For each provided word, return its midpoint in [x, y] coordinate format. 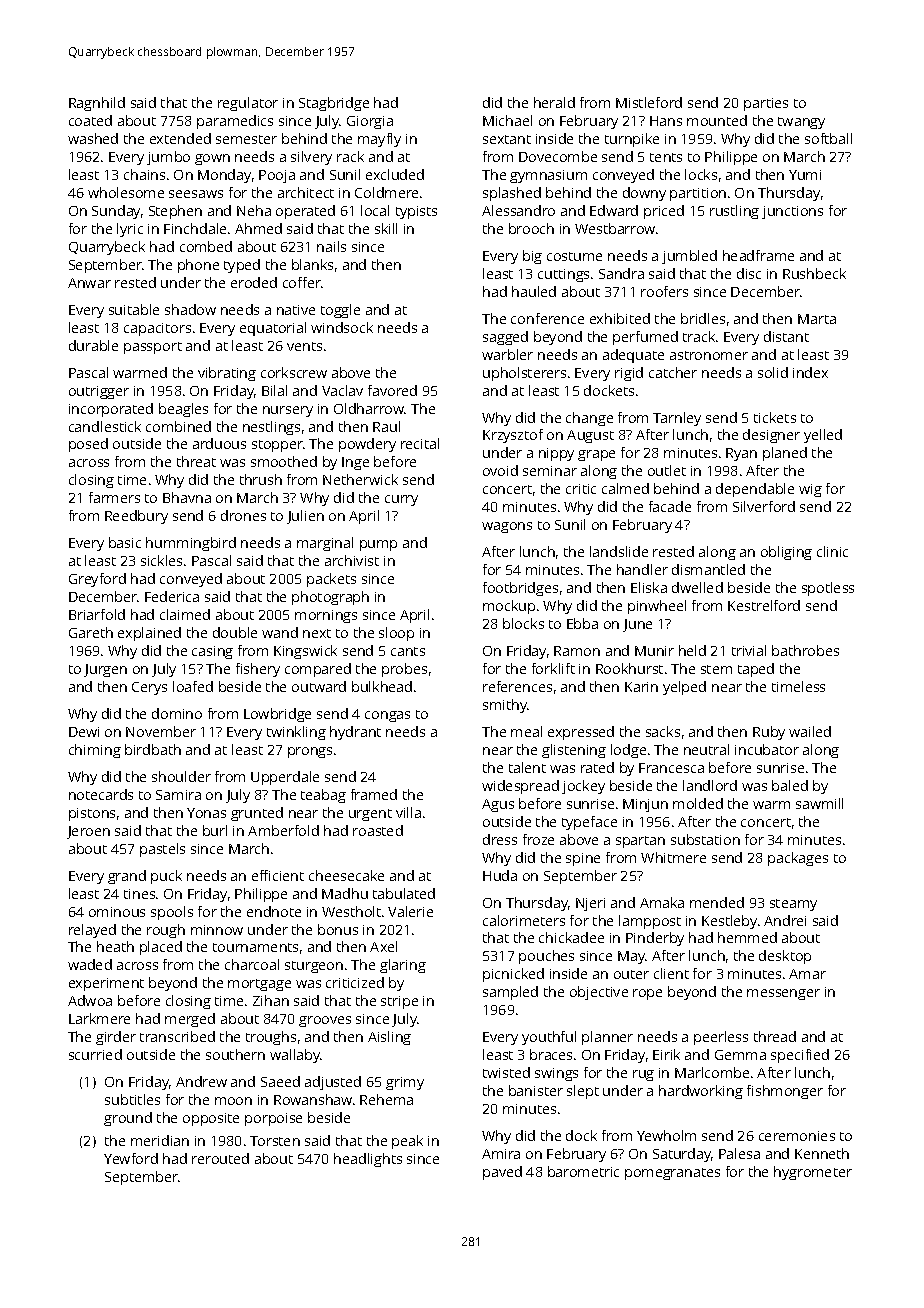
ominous [117, 912]
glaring [403, 966]
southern [235, 1054]
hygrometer [813, 1173]
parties [766, 104]
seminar [550, 471]
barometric [583, 1171]
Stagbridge [334, 104]
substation [705, 839]
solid [773, 372]
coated [90, 120]
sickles [161, 560]
